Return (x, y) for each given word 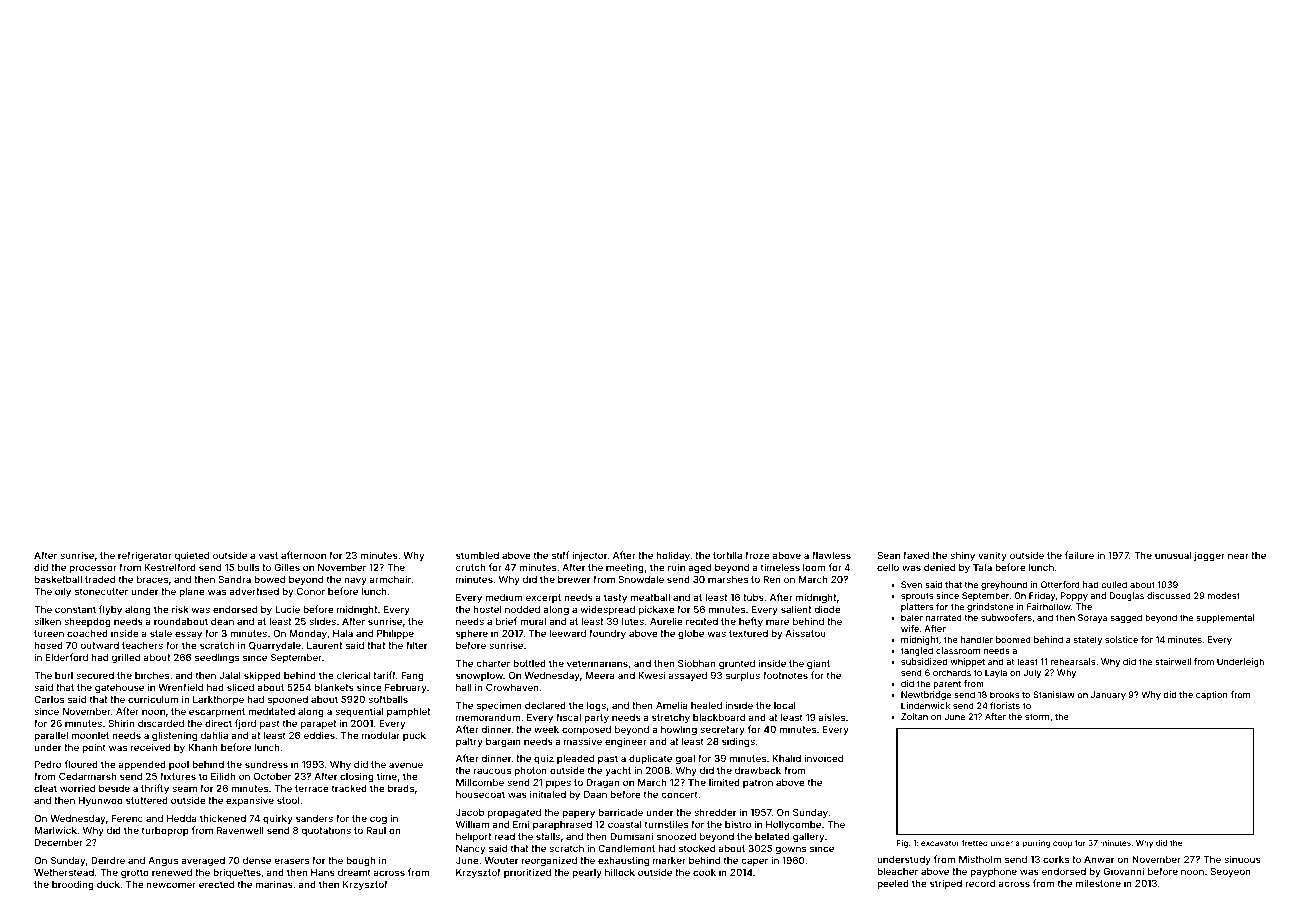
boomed (1013, 639)
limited (724, 782)
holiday (673, 556)
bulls (248, 567)
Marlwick (56, 830)
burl (64, 675)
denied (939, 567)
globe (691, 634)
